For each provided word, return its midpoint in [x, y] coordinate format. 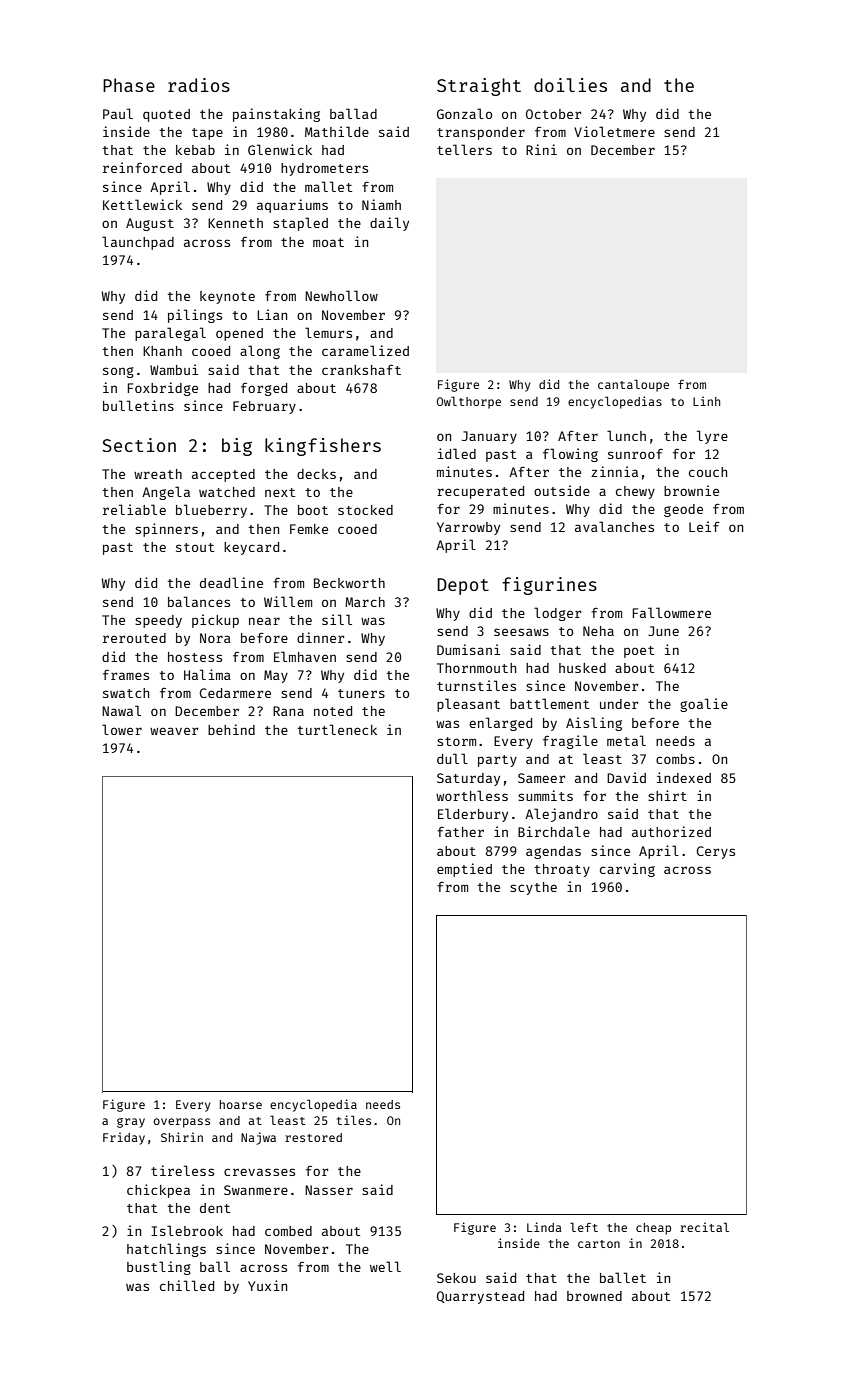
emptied [464, 870]
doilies [570, 85]
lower [122, 729]
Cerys [716, 852]
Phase [129, 85]
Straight [479, 87]
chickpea [158, 1191]
